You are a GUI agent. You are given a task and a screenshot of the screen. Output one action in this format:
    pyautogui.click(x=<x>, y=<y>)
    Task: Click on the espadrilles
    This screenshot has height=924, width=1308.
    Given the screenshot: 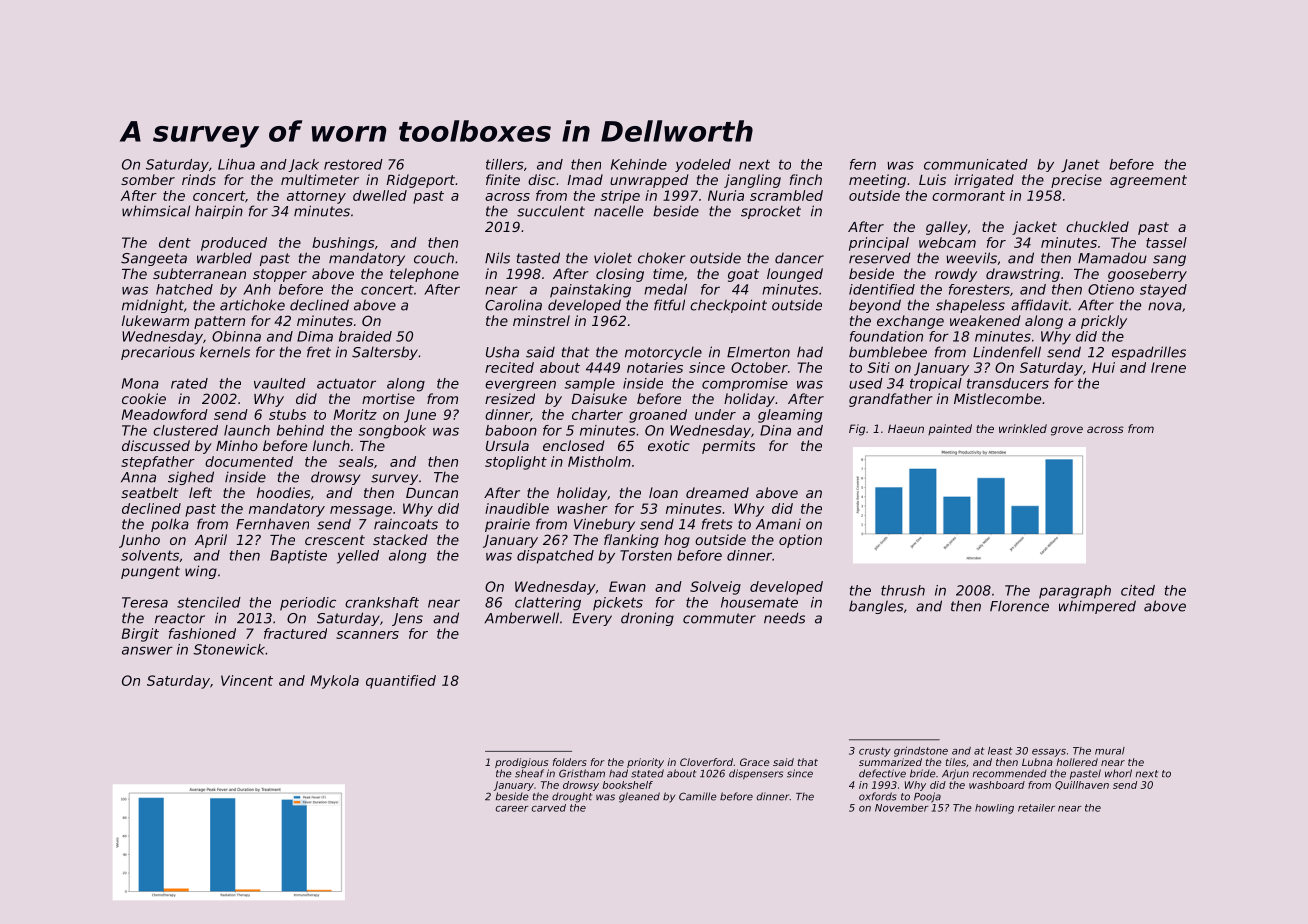 What is the action you would take?
    pyautogui.click(x=1149, y=353)
